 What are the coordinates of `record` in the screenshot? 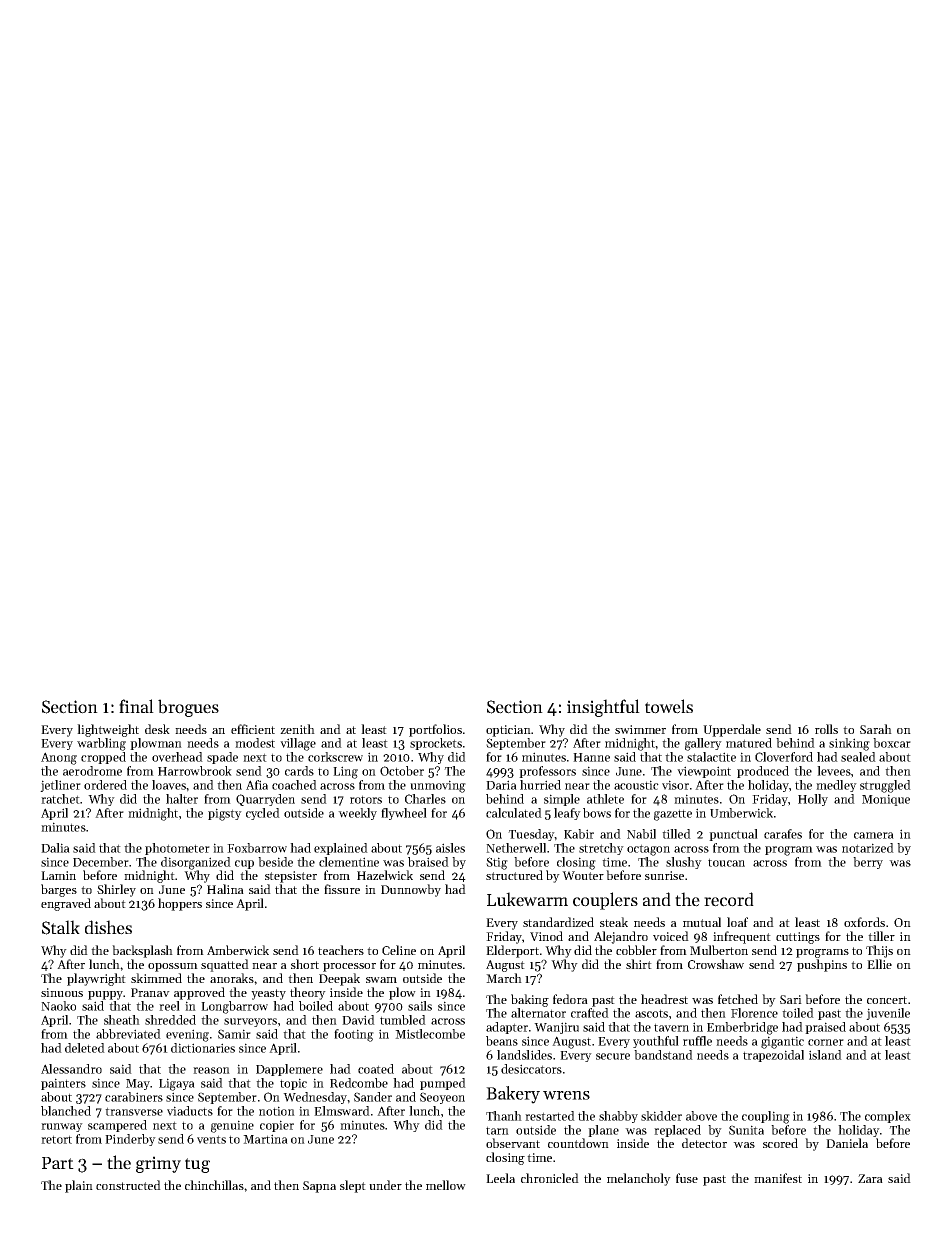 It's located at (729, 899).
